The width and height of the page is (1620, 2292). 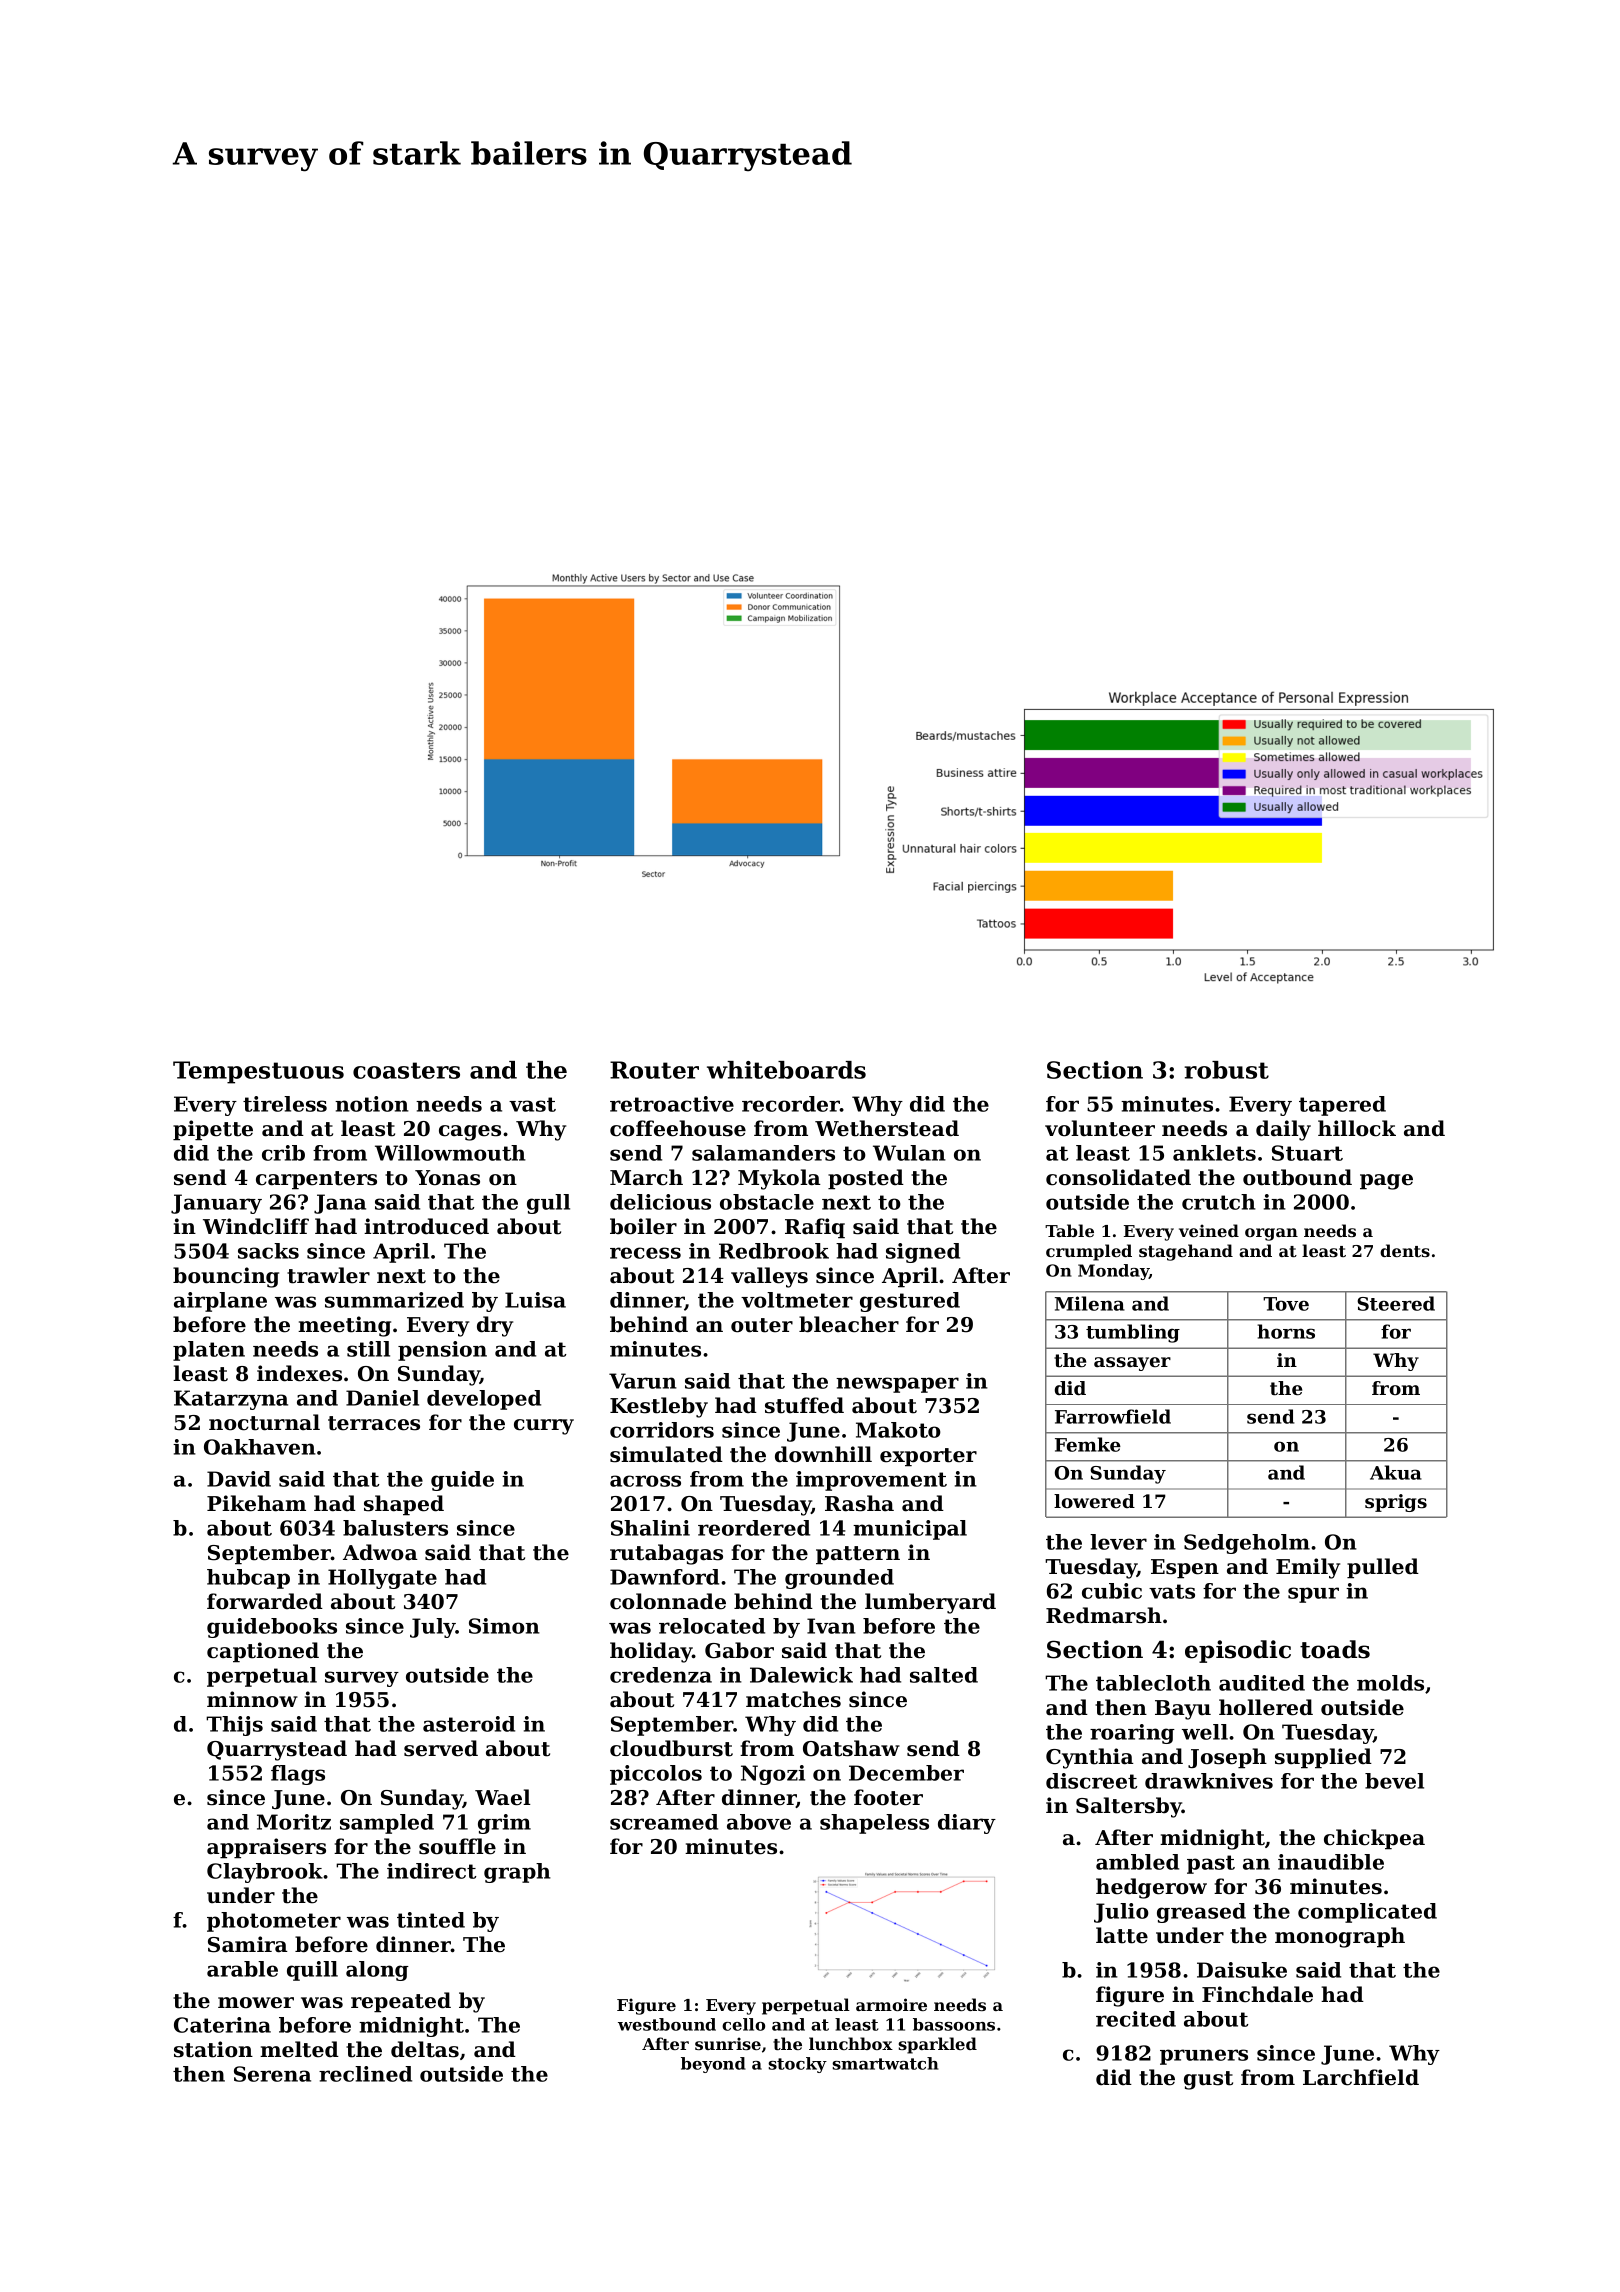 I want to click on newspaper, so click(x=897, y=1385).
